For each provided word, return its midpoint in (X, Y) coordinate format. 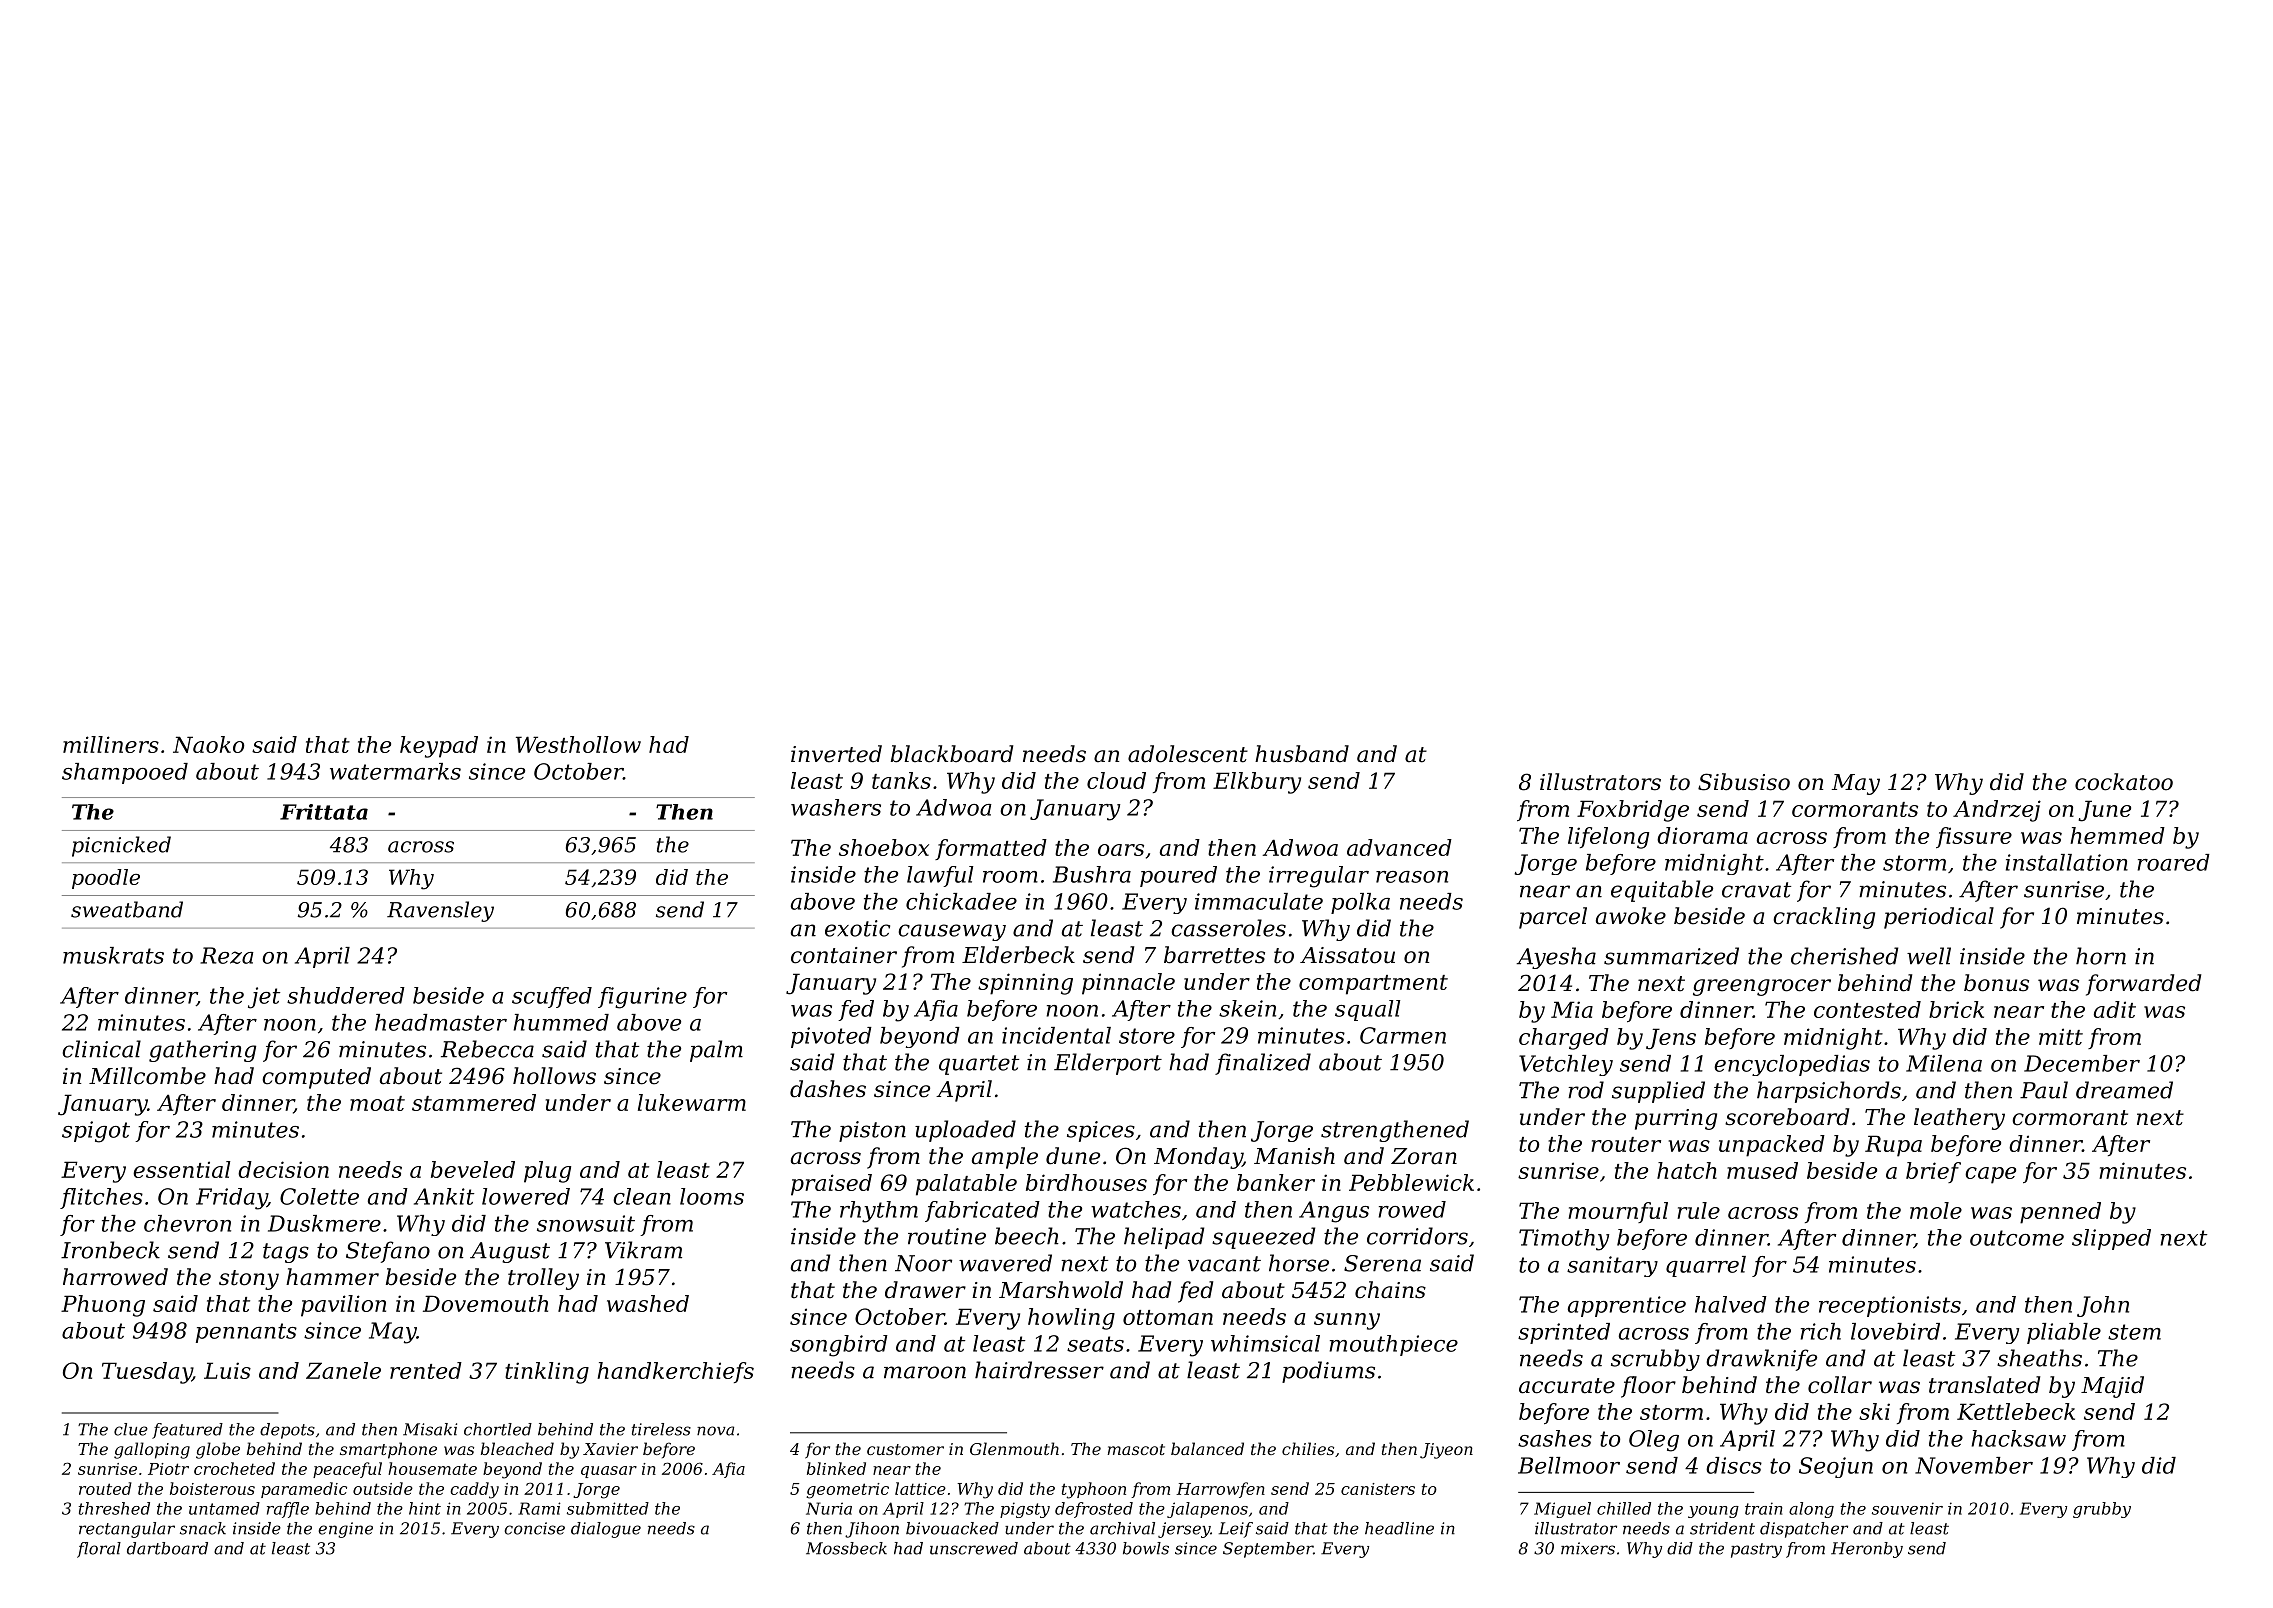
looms (712, 1196)
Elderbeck (1018, 955)
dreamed (2124, 1090)
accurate (1567, 1386)
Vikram (643, 1250)
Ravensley (440, 911)
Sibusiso (1744, 782)
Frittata (324, 812)
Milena (1944, 1063)
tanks (901, 780)
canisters (1378, 1489)
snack (203, 1528)
